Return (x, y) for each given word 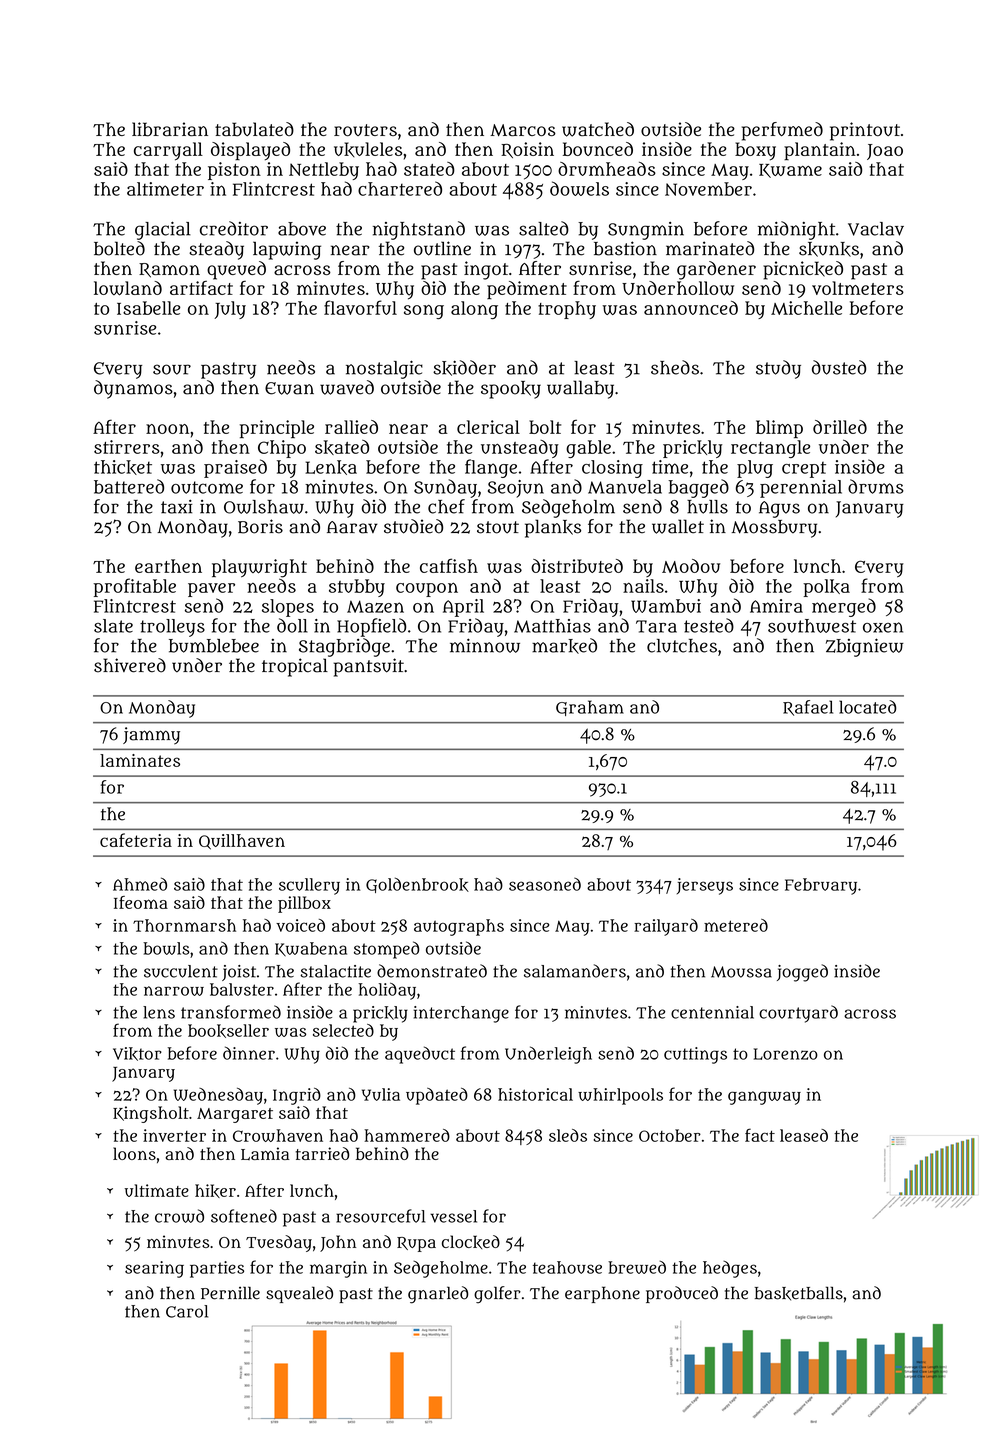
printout (865, 131)
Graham (590, 708)
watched (598, 129)
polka (826, 588)
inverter (174, 1135)
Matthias (552, 626)
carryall (168, 151)
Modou (691, 566)
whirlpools (620, 1096)
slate (113, 626)
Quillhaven (242, 842)
